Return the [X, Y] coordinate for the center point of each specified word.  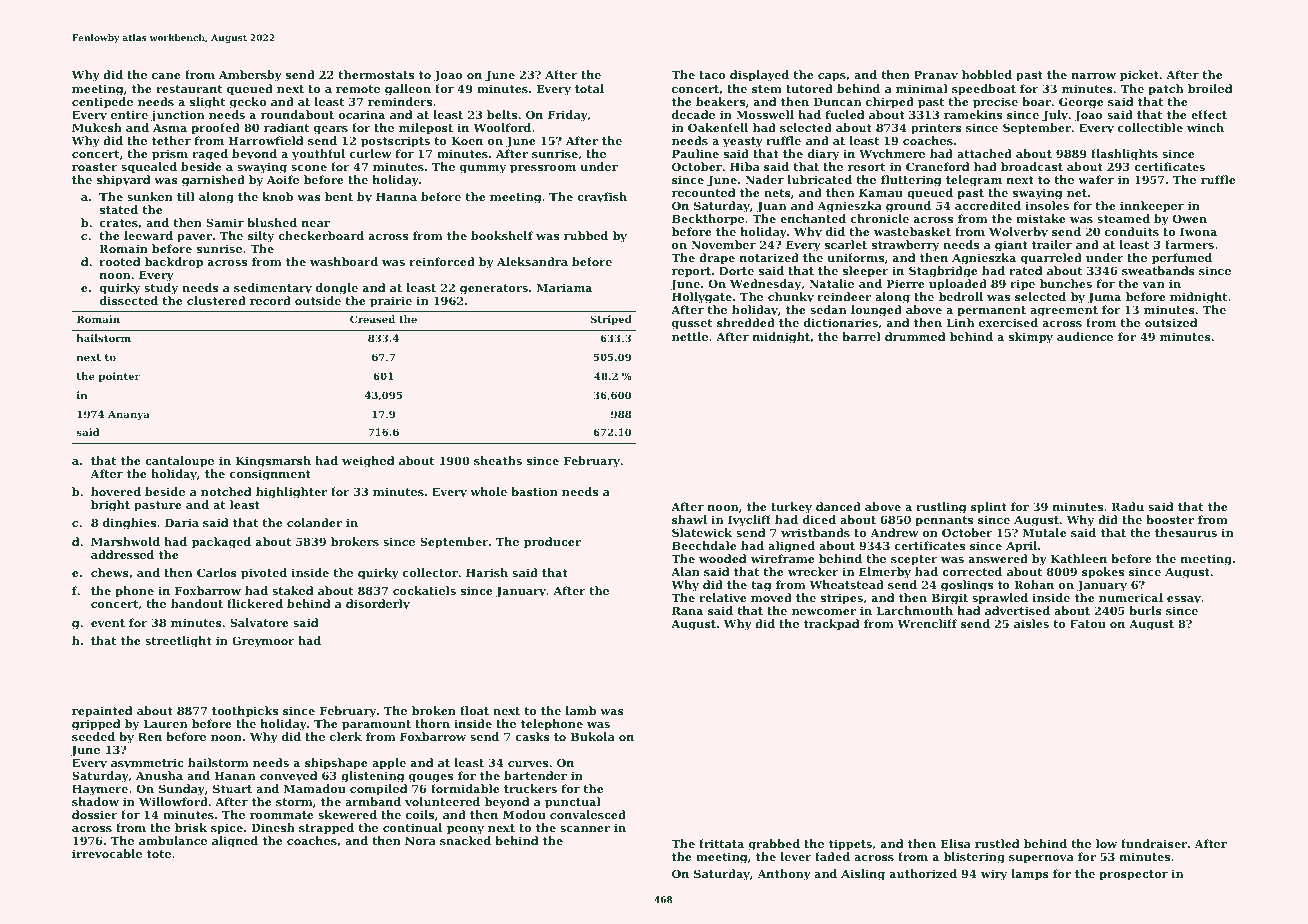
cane [166, 76]
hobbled [987, 74]
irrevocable [107, 853]
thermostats [376, 74]
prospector [1133, 875]
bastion [534, 491]
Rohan [1034, 584]
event [108, 623]
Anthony [784, 875]
